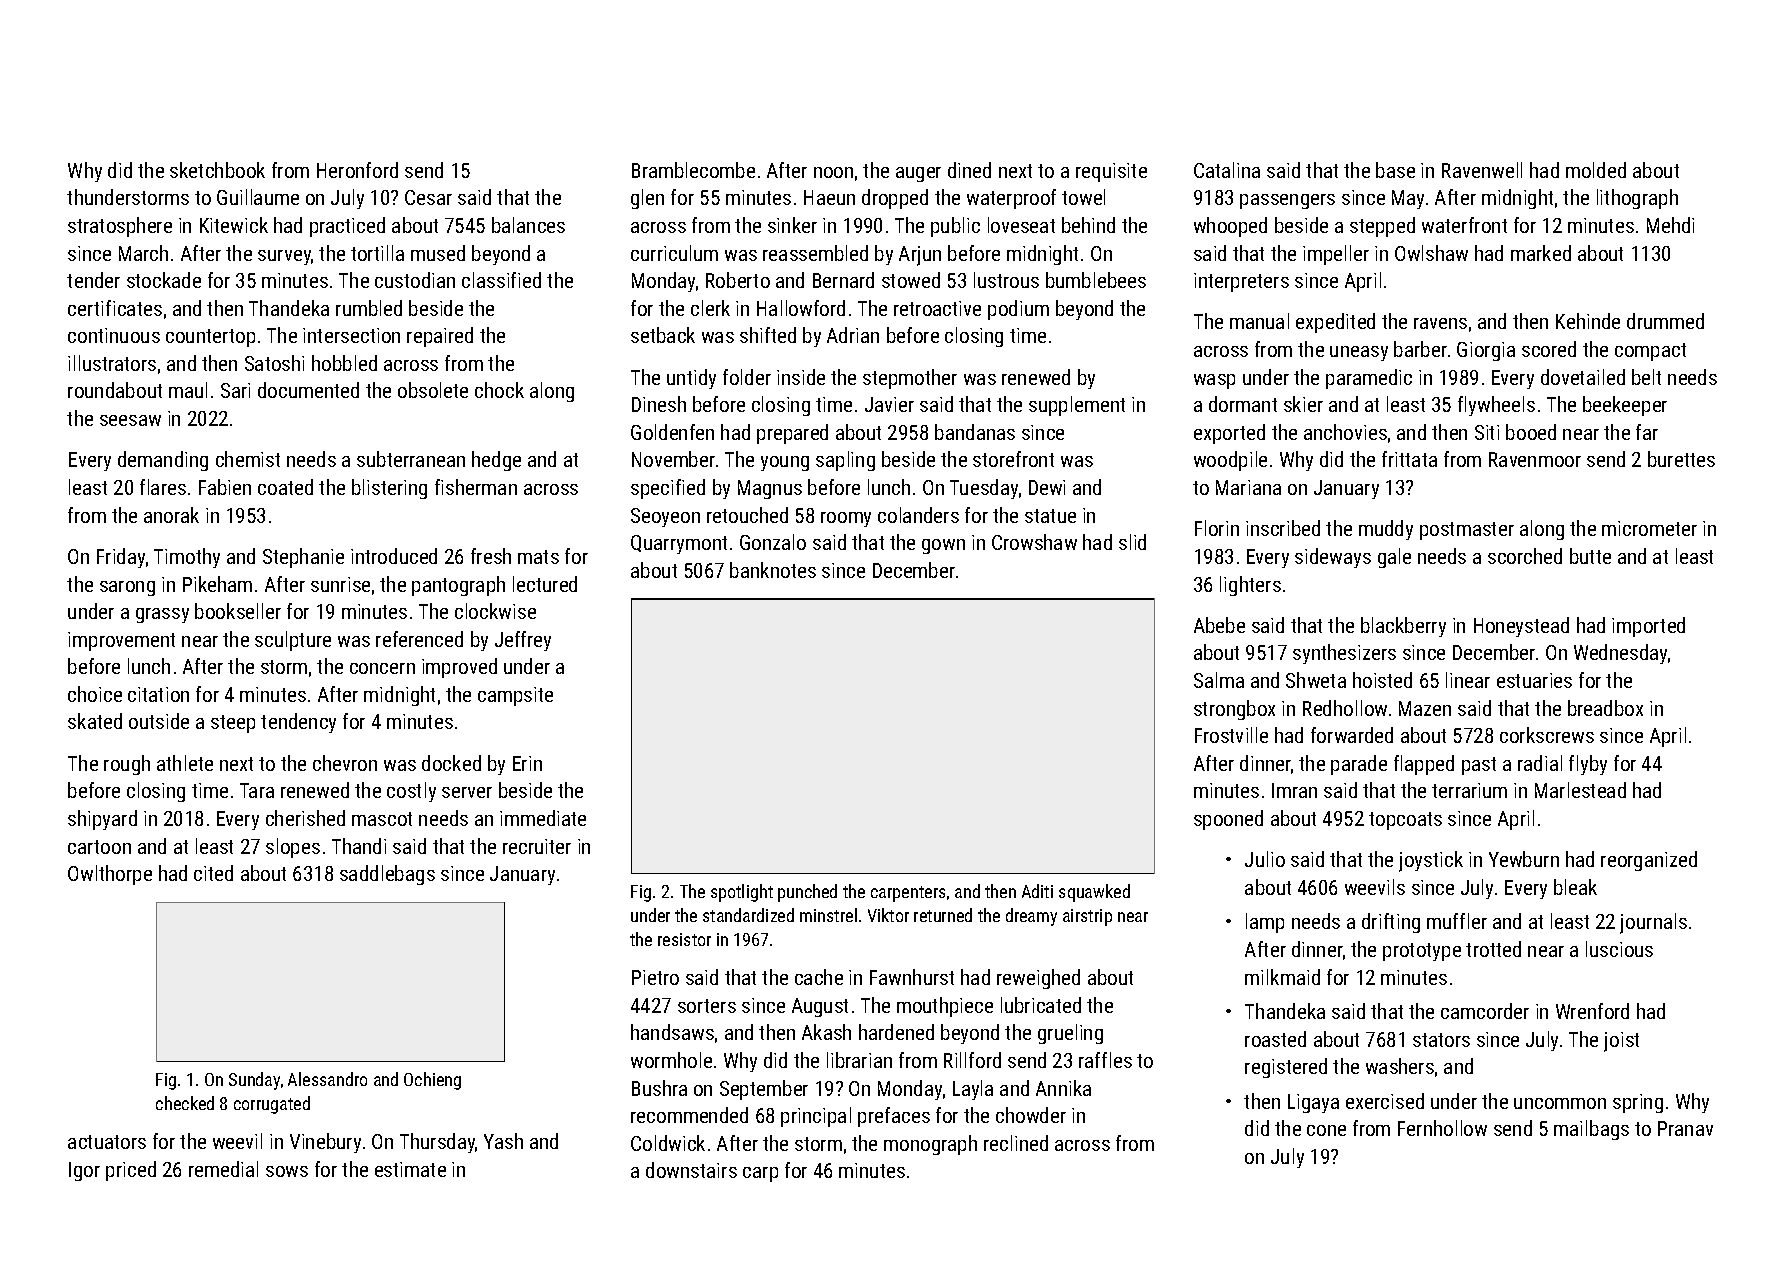  I want to click on punched, so click(807, 893).
